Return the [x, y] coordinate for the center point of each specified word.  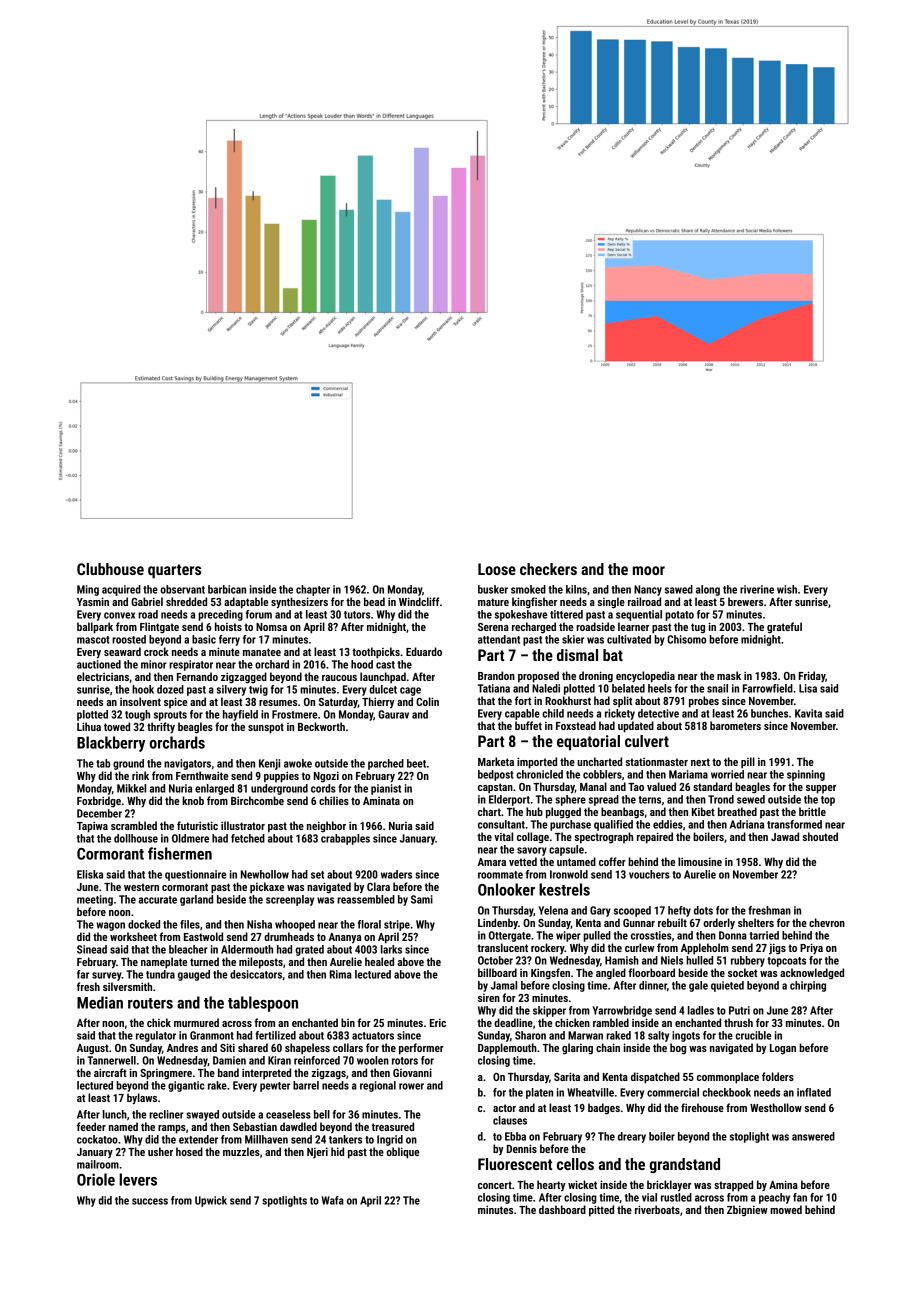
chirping [808, 986]
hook [143, 689]
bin [348, 1022]
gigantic [186, 1086]
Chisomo [686, 639]
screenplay [290, 900]
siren [489, 998]
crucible [753, 1035]
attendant [499, 639]
